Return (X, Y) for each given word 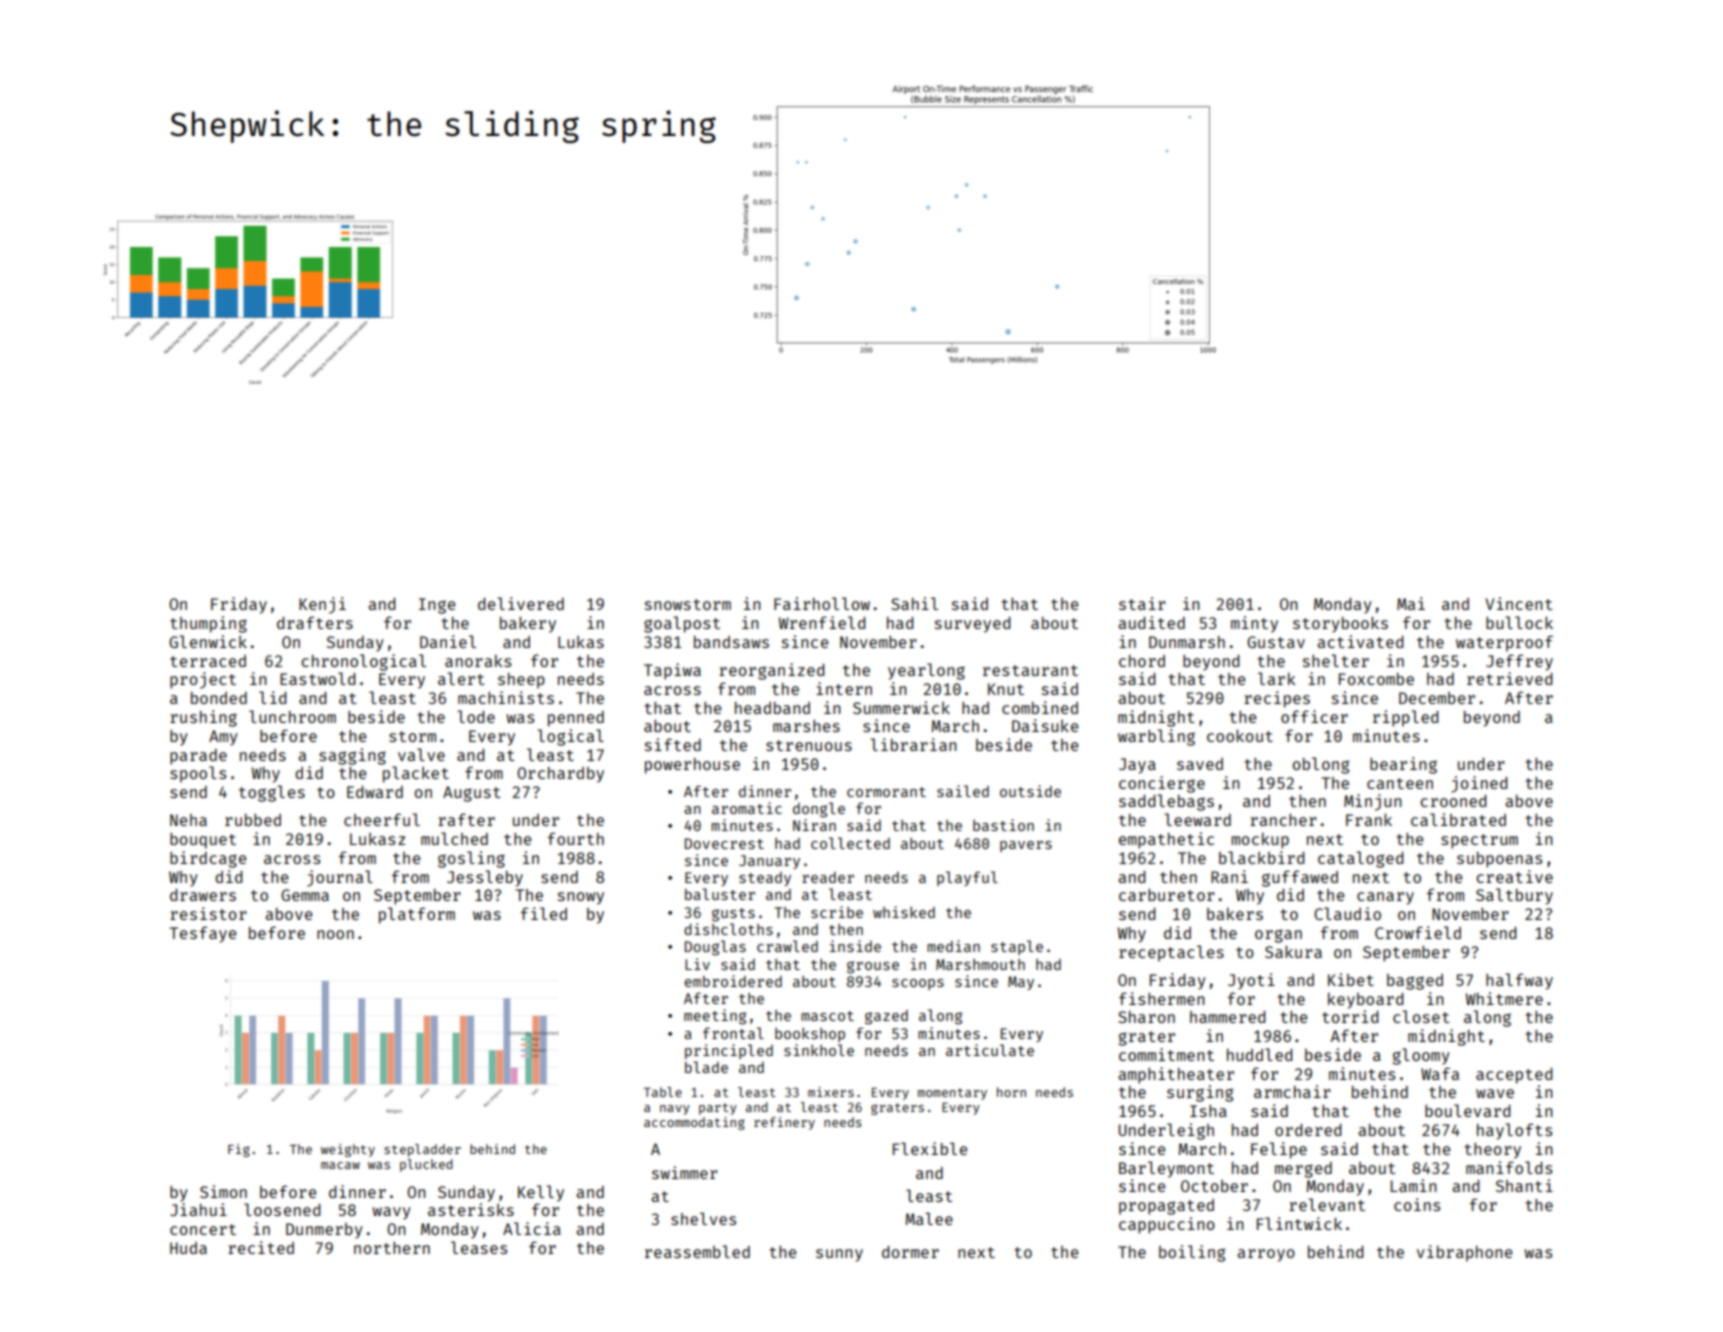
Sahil (914, 603)
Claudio (1347, 913)
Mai (1411, 603)
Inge (437, 606)
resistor (208, 913)
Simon (223, 1191)
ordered (1308, 1130)
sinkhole (819, 1050)
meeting (715, 1017)
